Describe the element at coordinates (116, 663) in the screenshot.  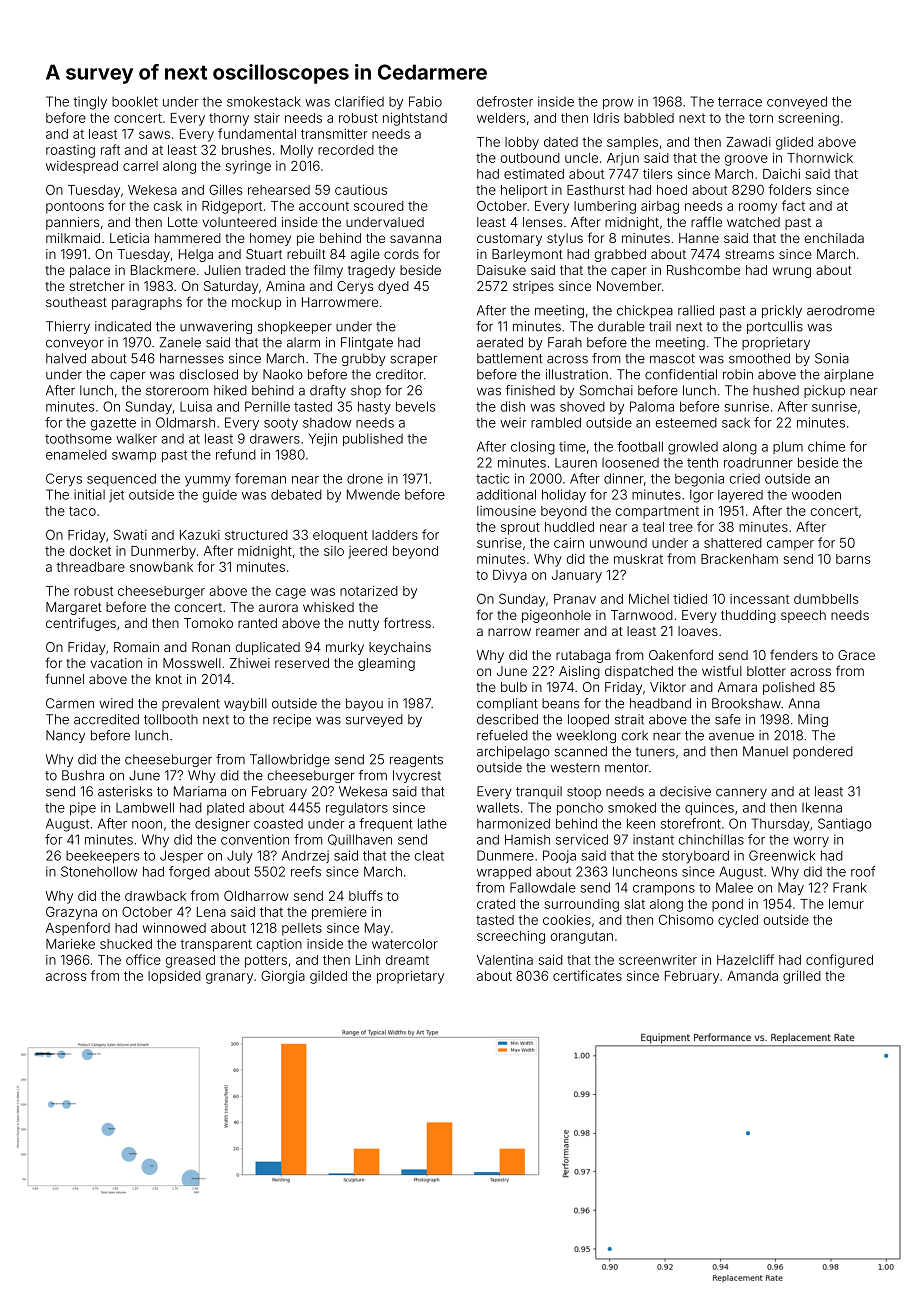
I see `vacation` at that location.
